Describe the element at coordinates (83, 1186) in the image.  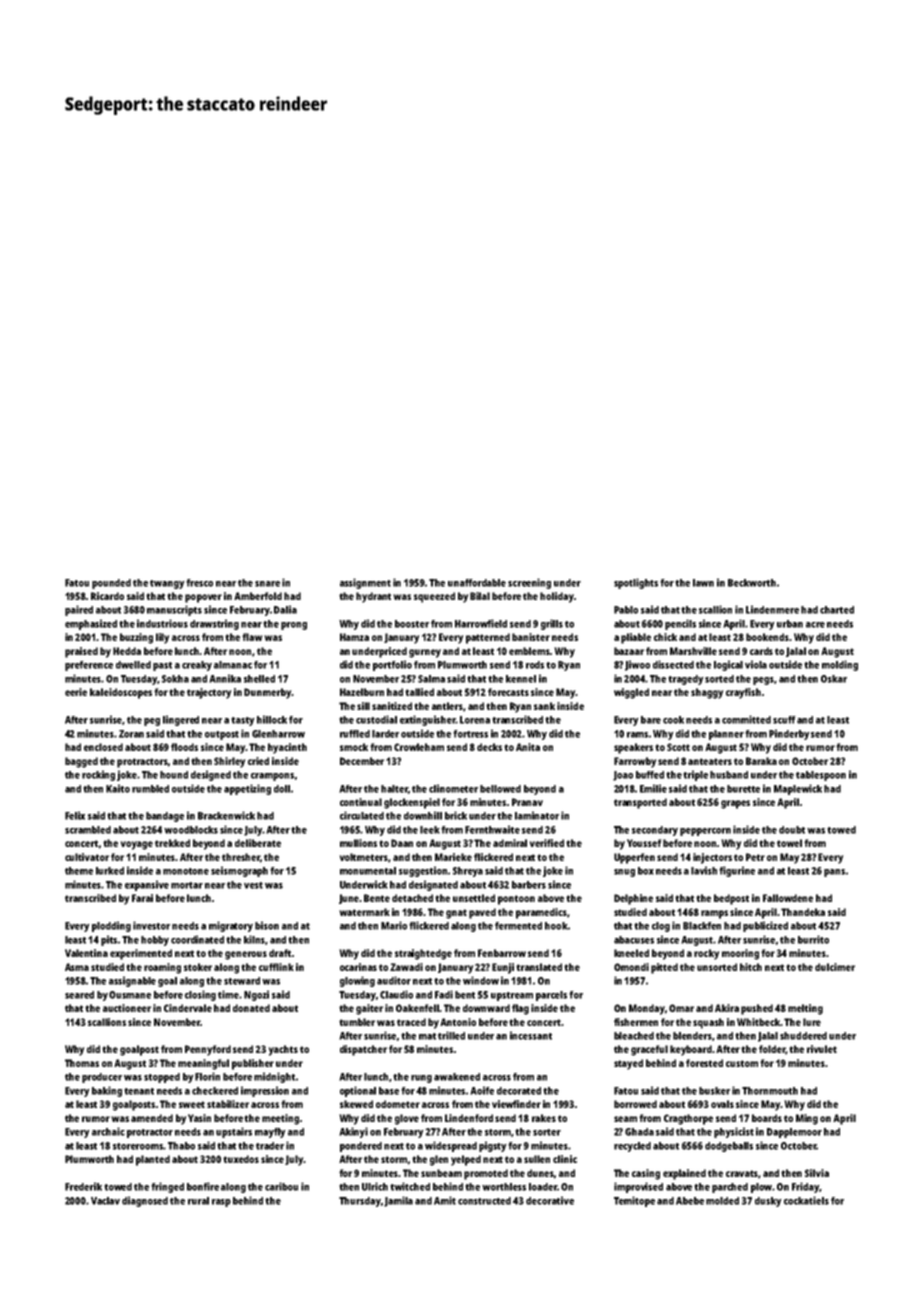
I see `Frederik` at that location.
